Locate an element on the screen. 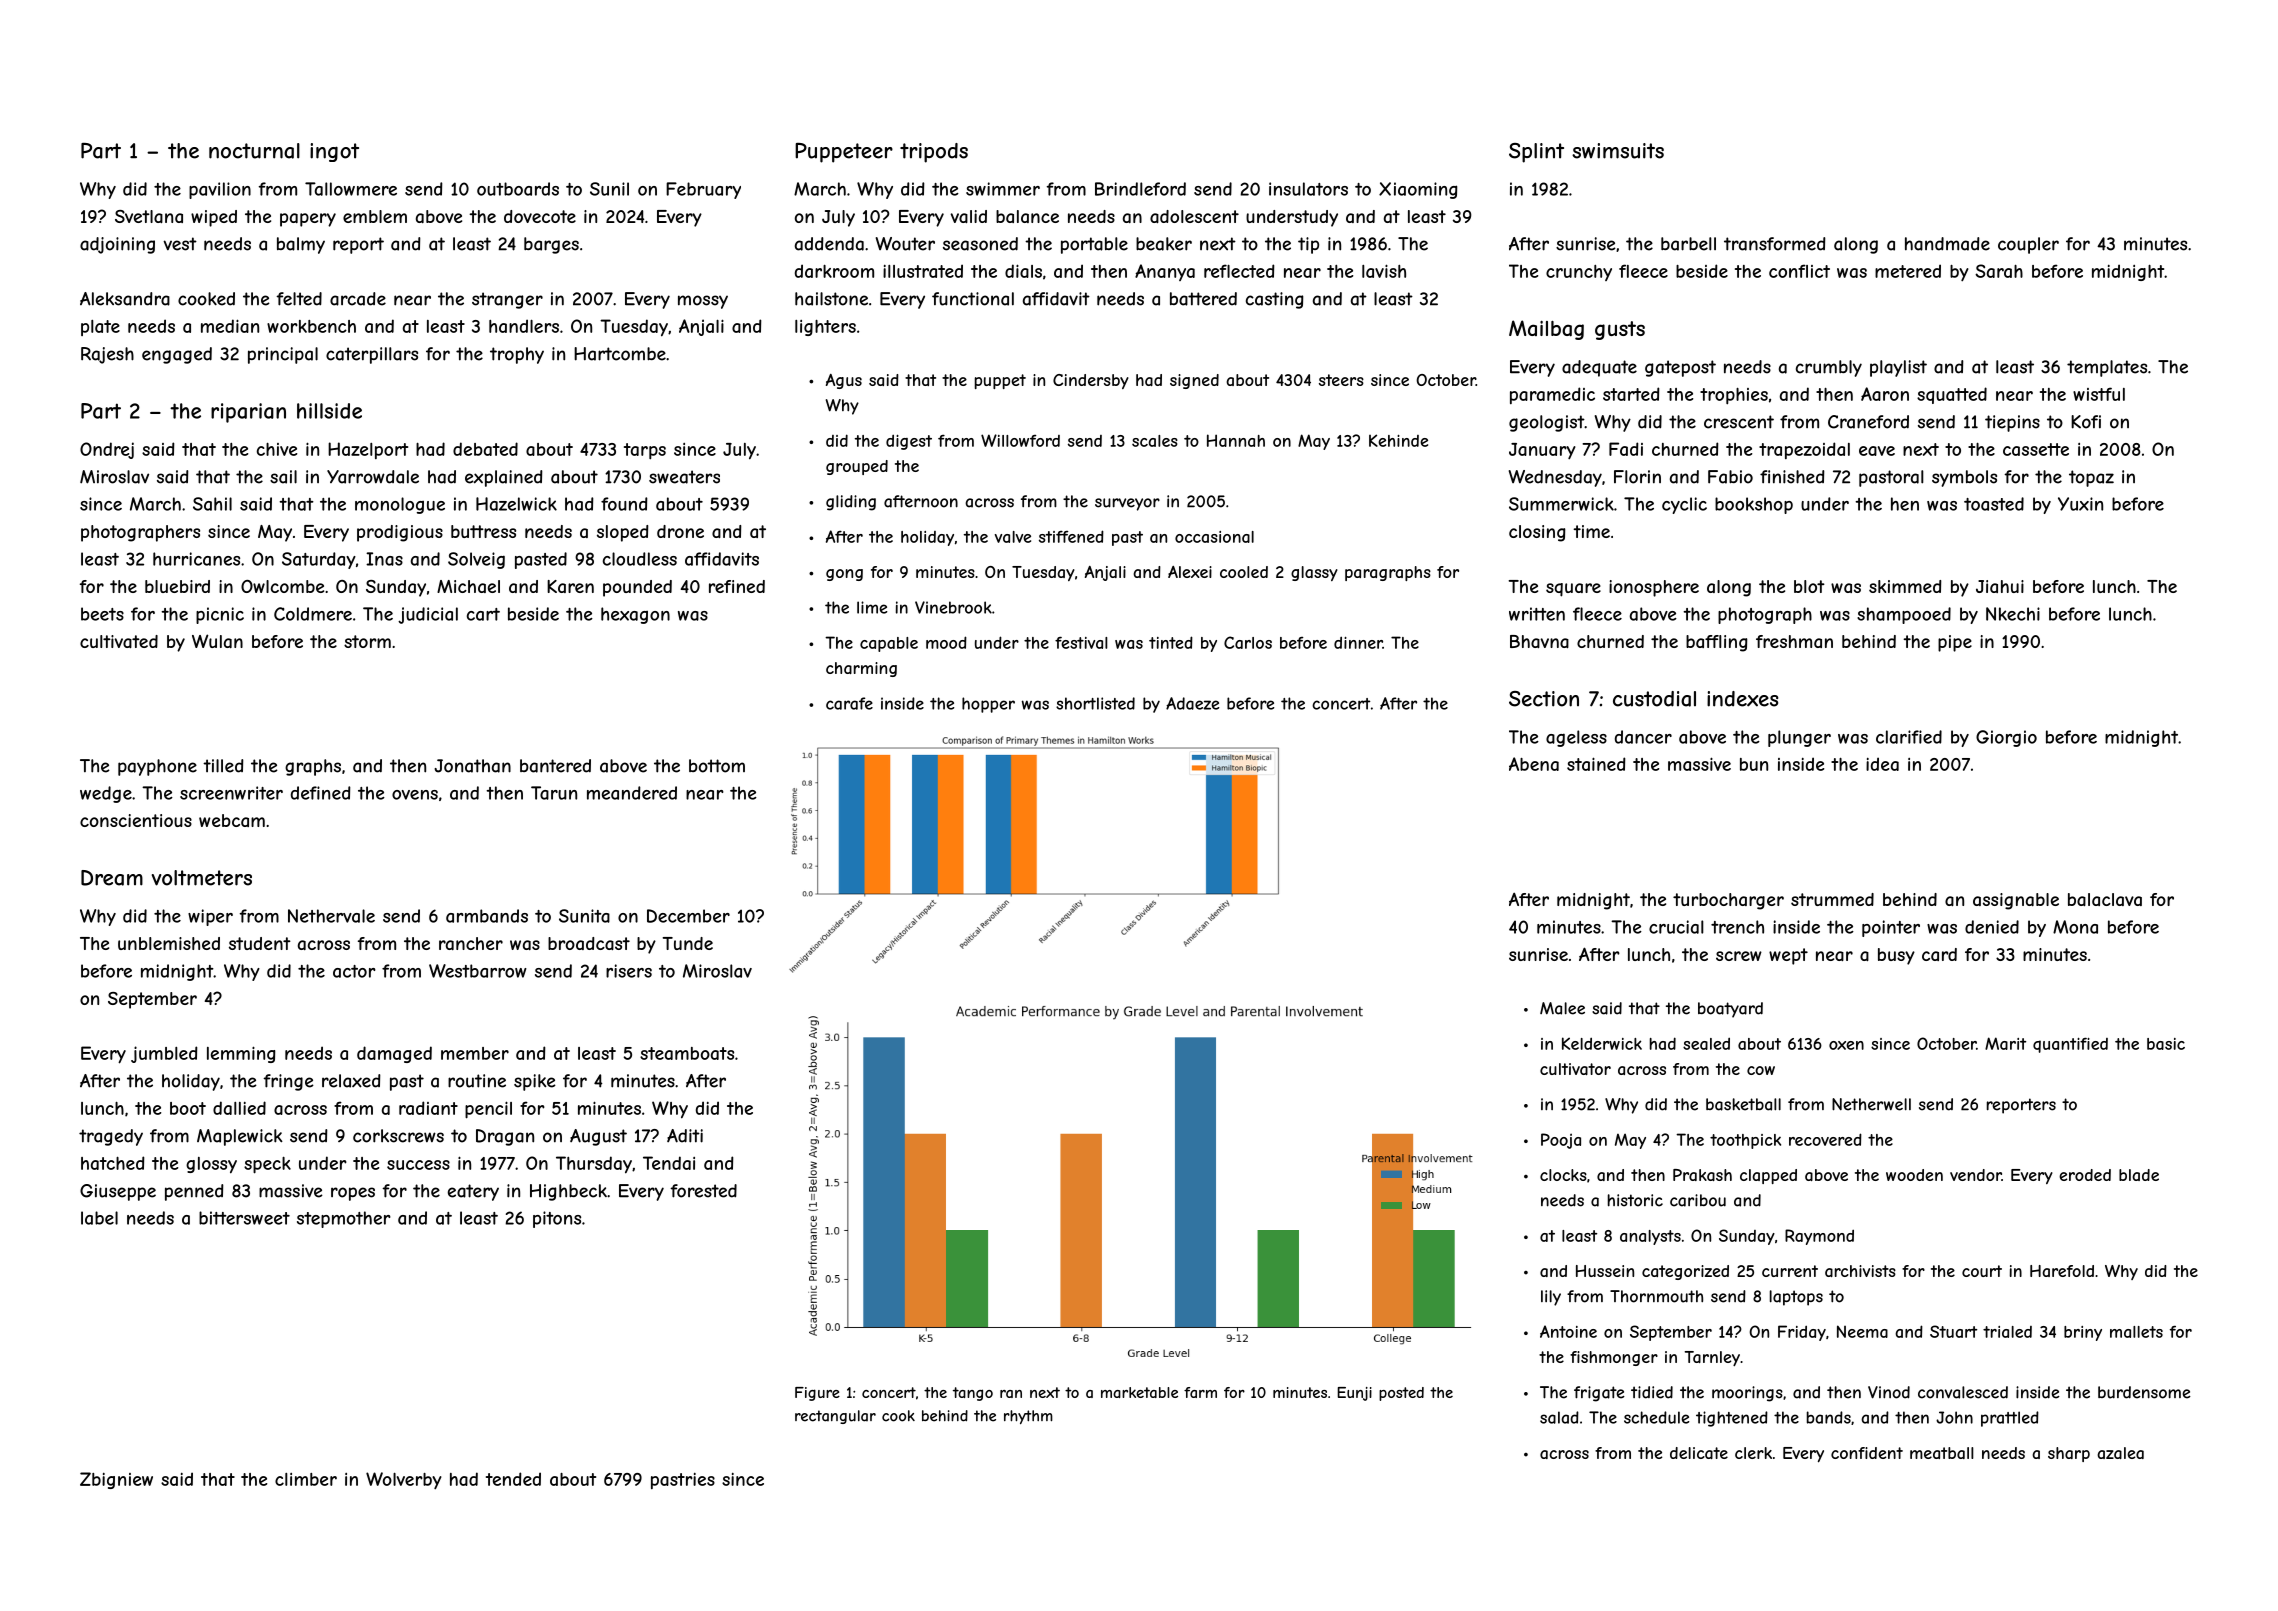 This screenshot has width=2278, height=1611. Jiahui is located at coordinates (2000, 586).
